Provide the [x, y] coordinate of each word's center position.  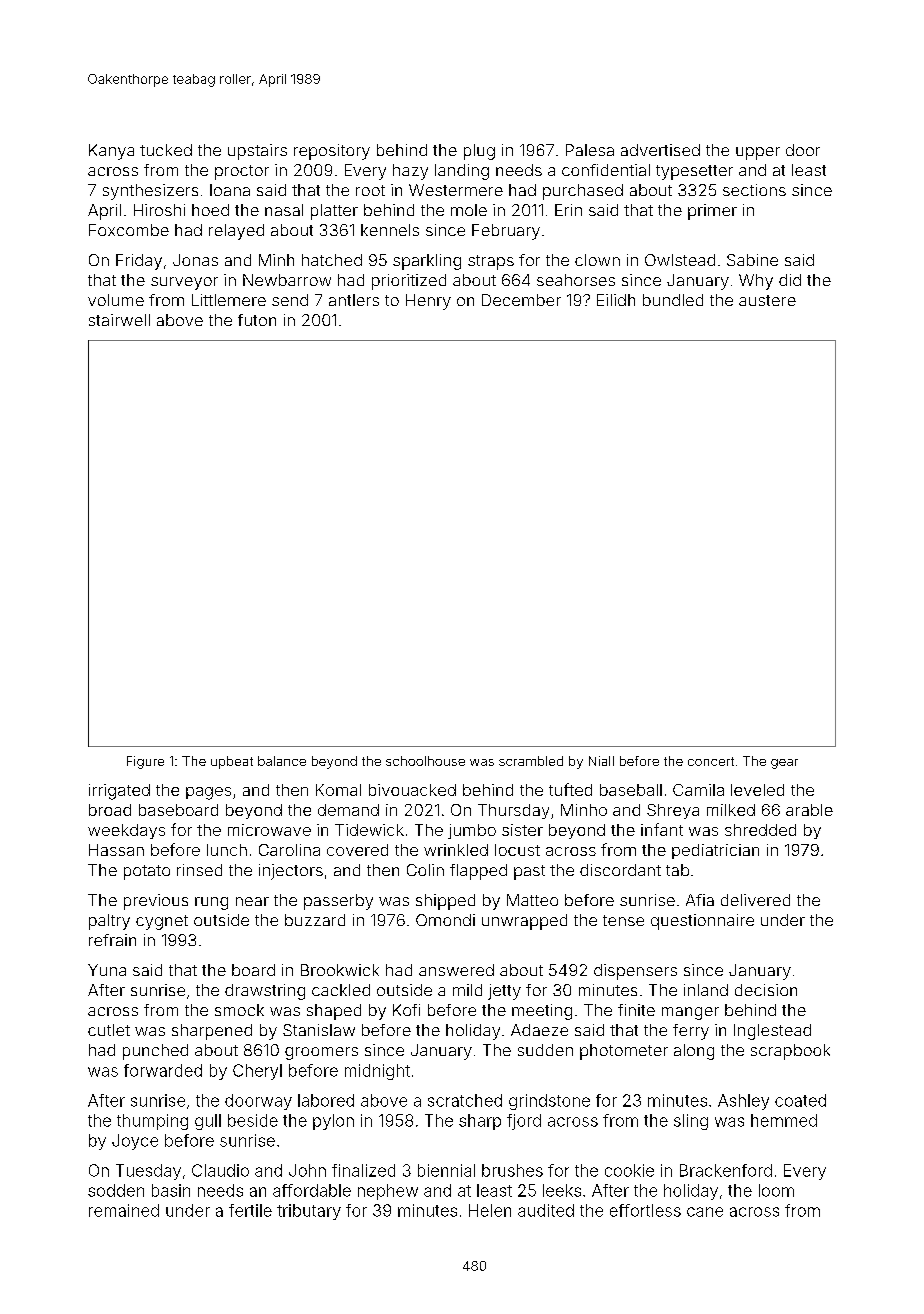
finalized [363, 1170]
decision [766, 990]
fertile [250, 1210]
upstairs [257, 152]
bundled [673, 300]
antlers [354, 300]
